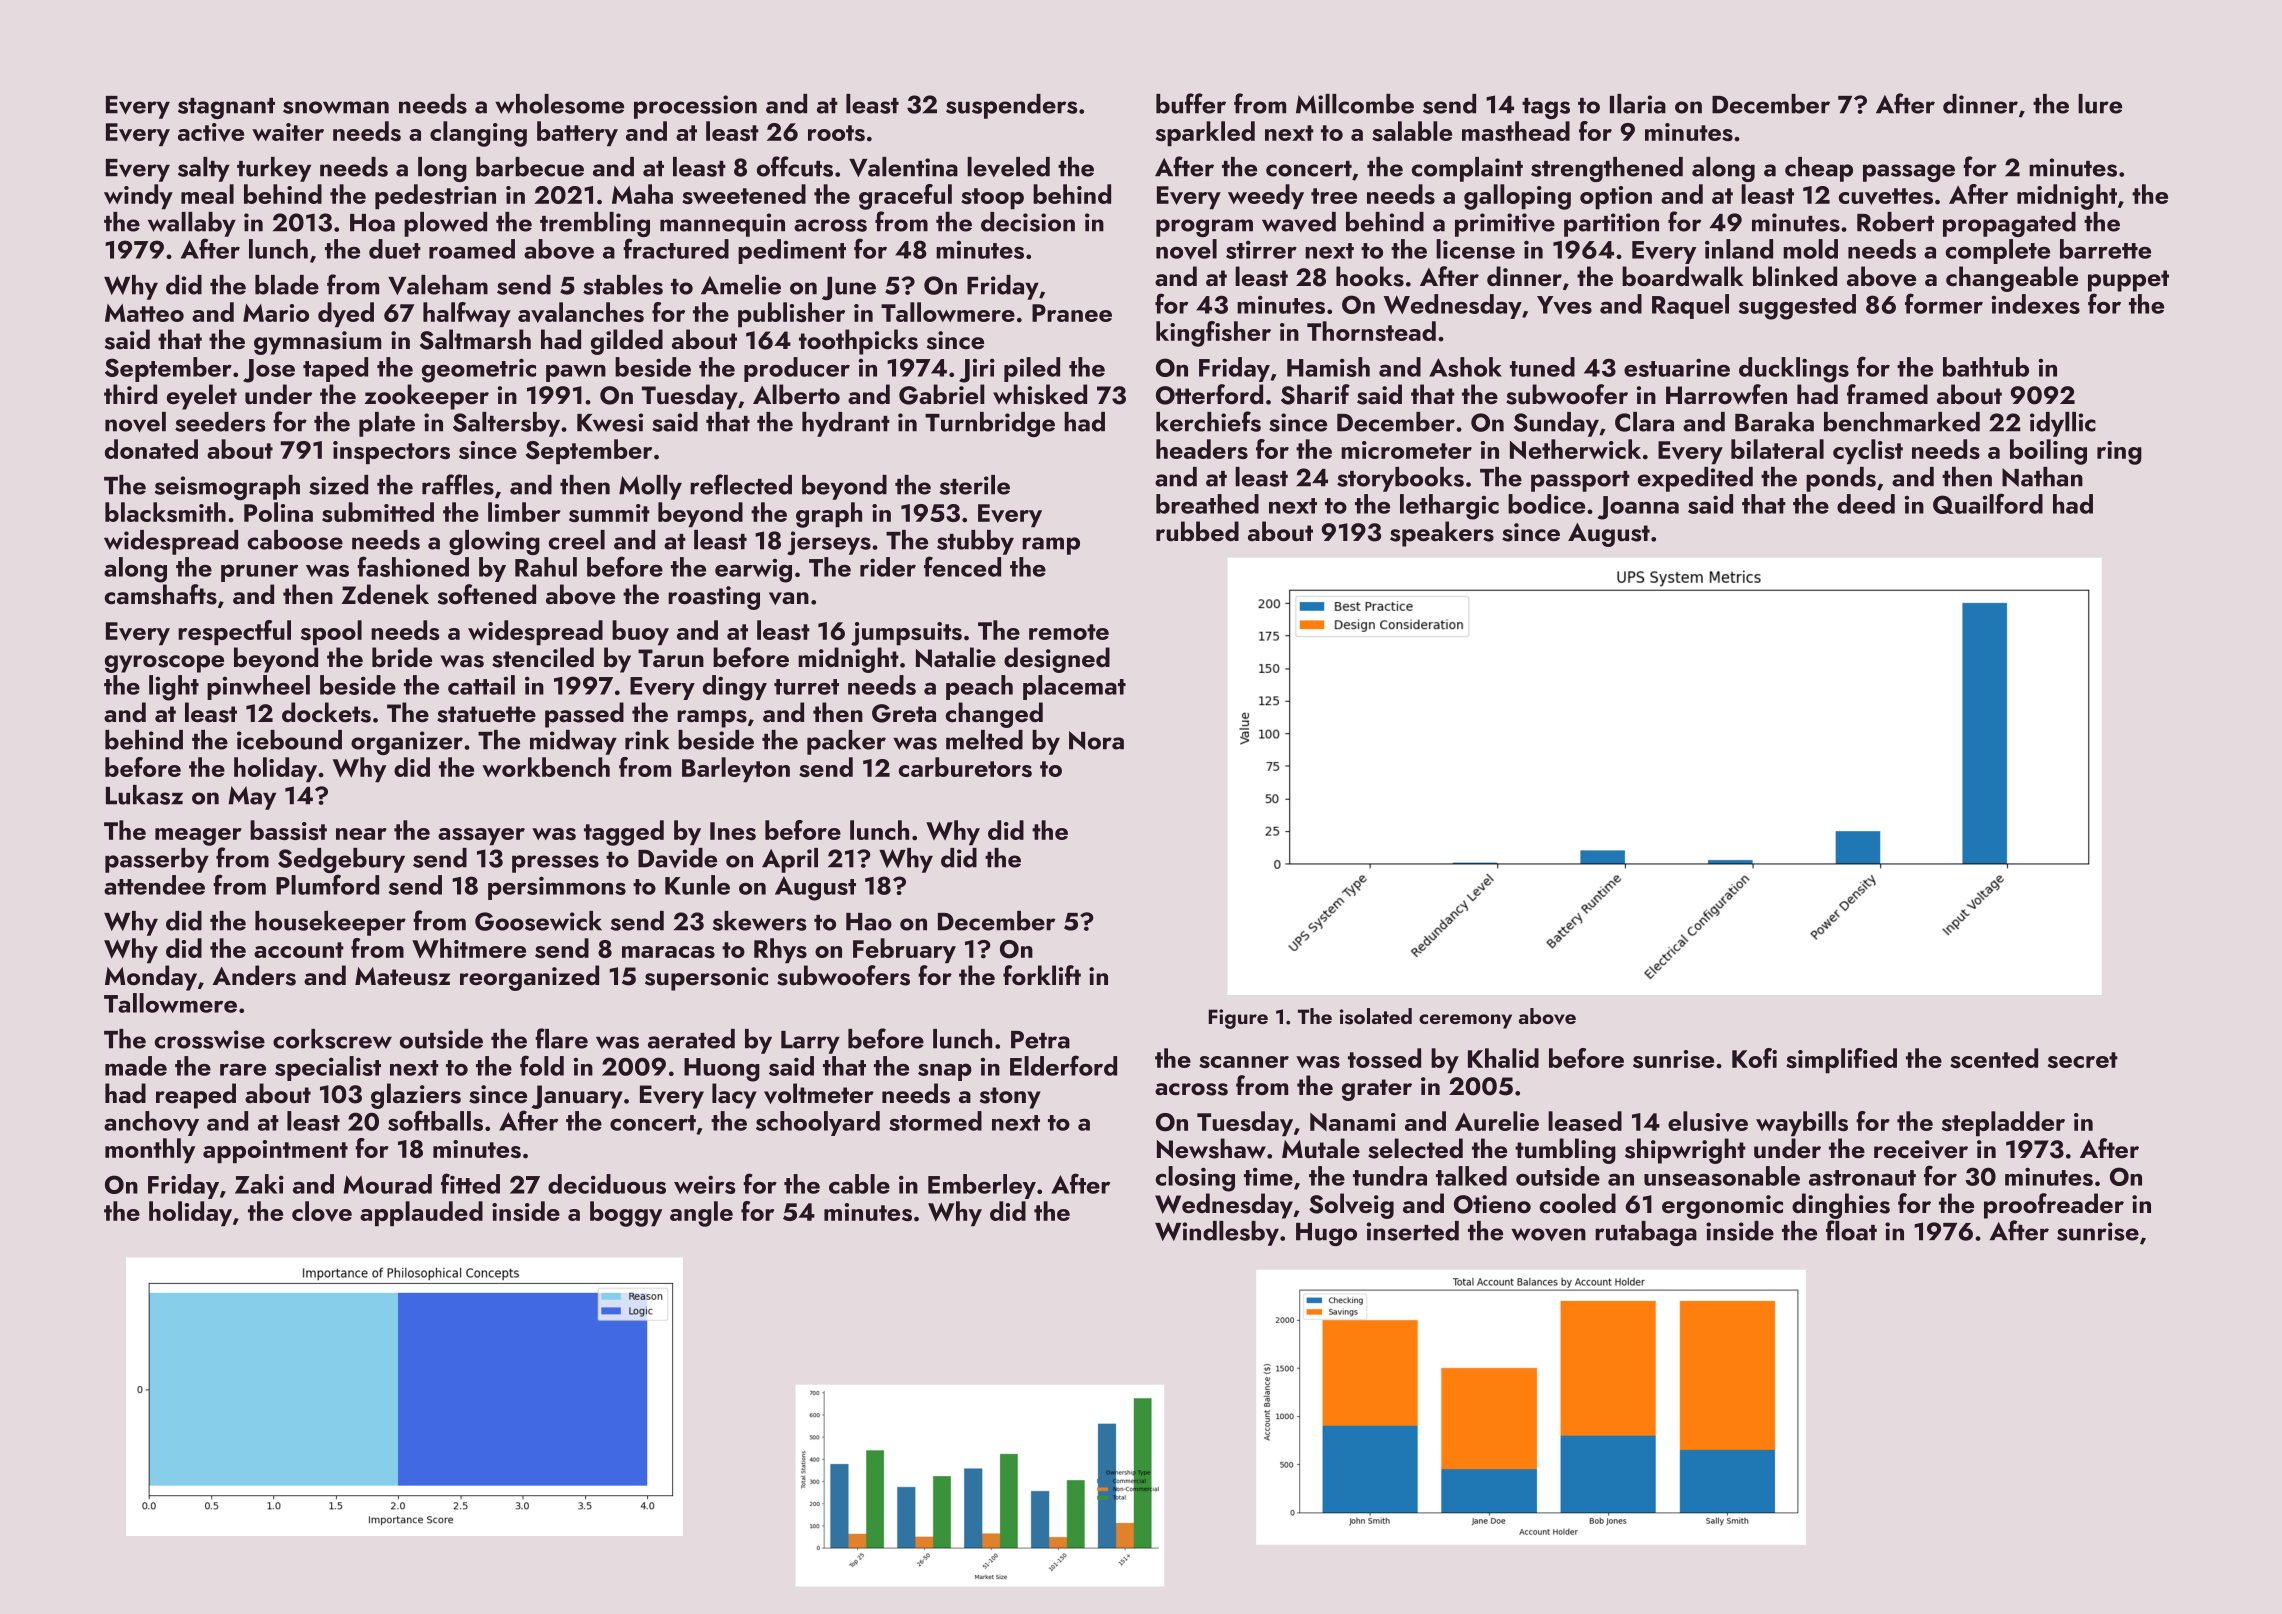  I want to click on boggy, so click(626, 1214).
